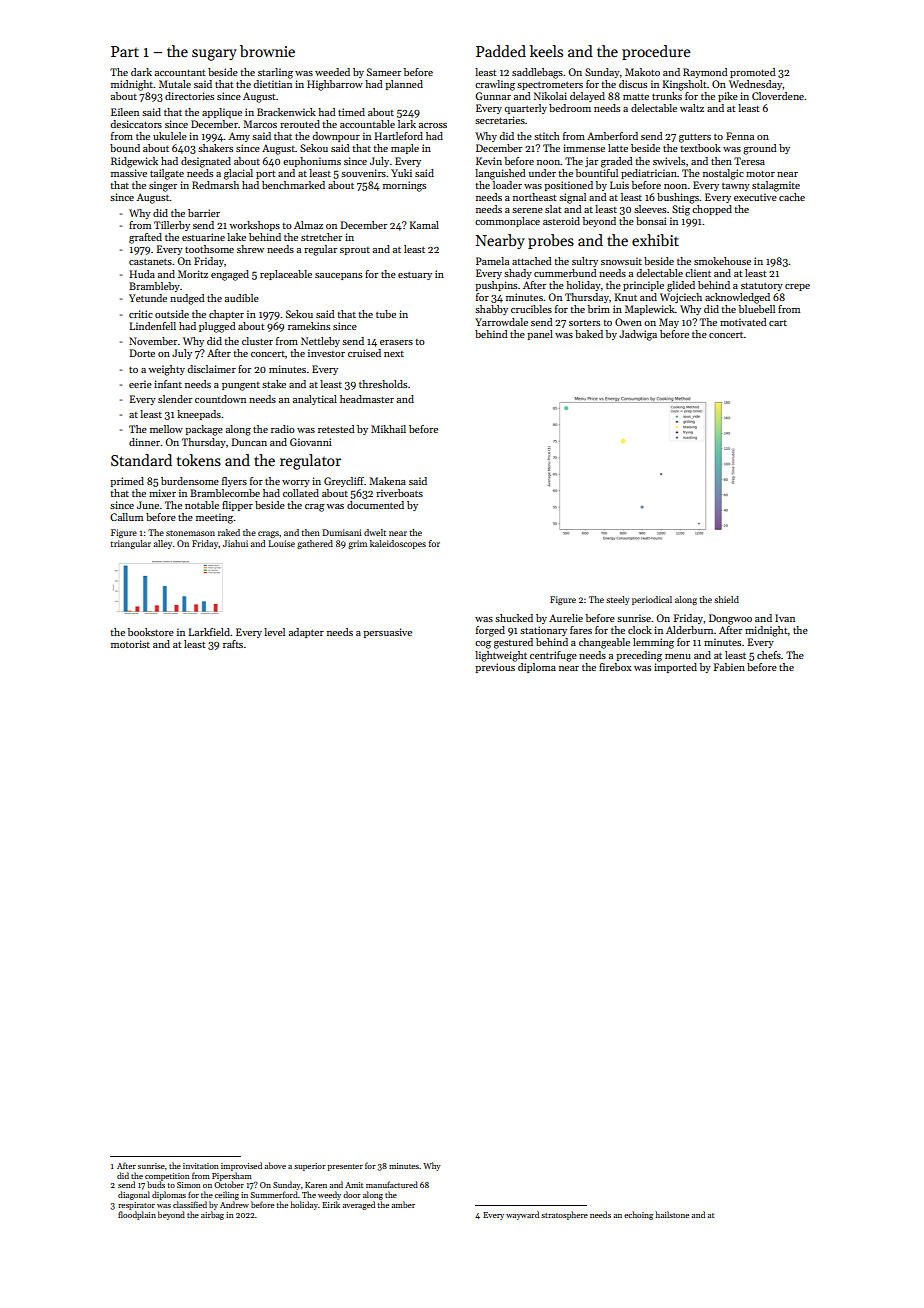  What do you see at coordinates (501, 51) in the page?
I see `Padded` at bounding box center [501, 51].
